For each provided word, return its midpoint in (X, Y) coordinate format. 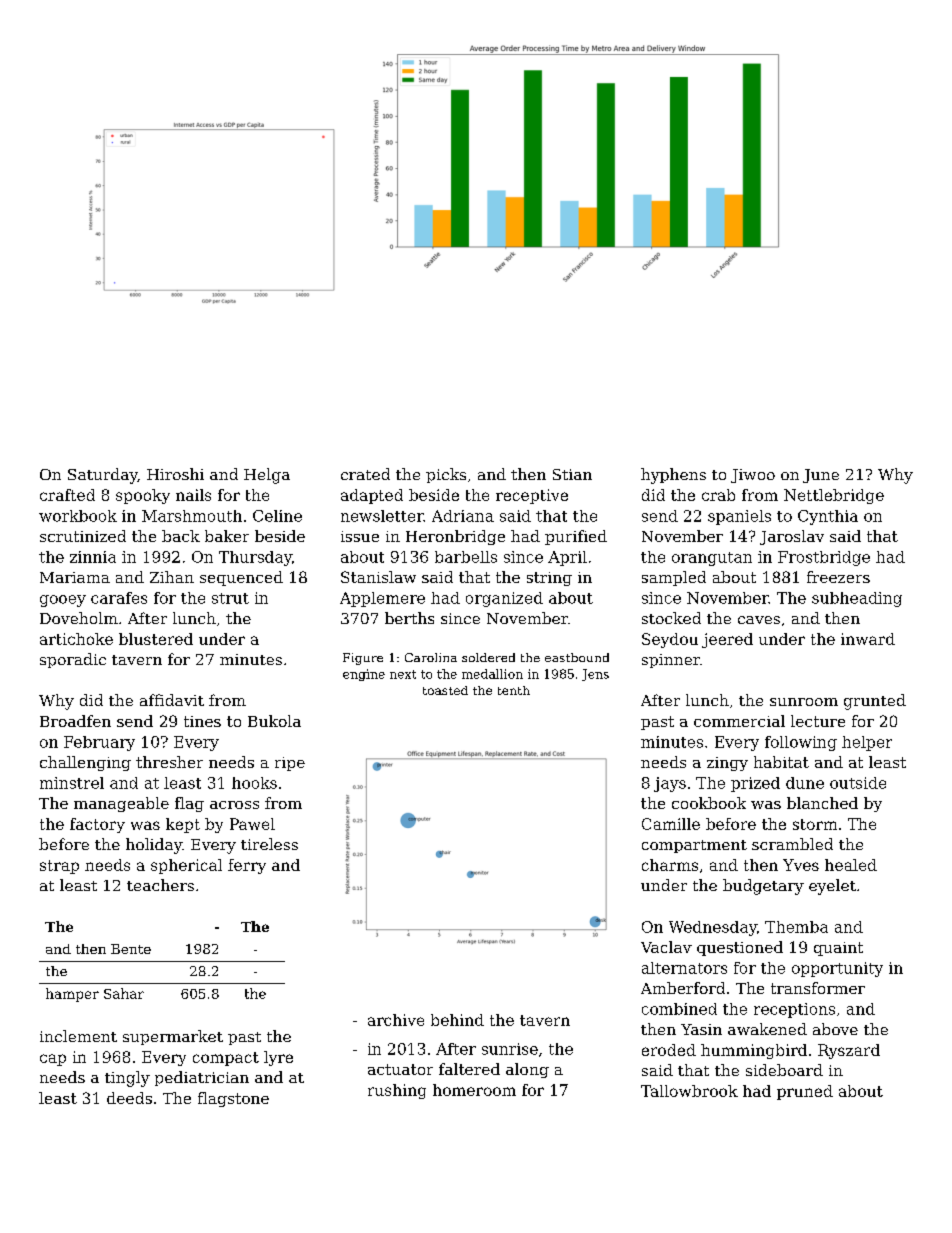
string (549, 579)
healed (851, 865)
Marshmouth (192, 516)
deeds (129, 1098)
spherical (186, 866)
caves (759, 620)
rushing (397, 1091)
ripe (290, 764)
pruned (805, 1092)
